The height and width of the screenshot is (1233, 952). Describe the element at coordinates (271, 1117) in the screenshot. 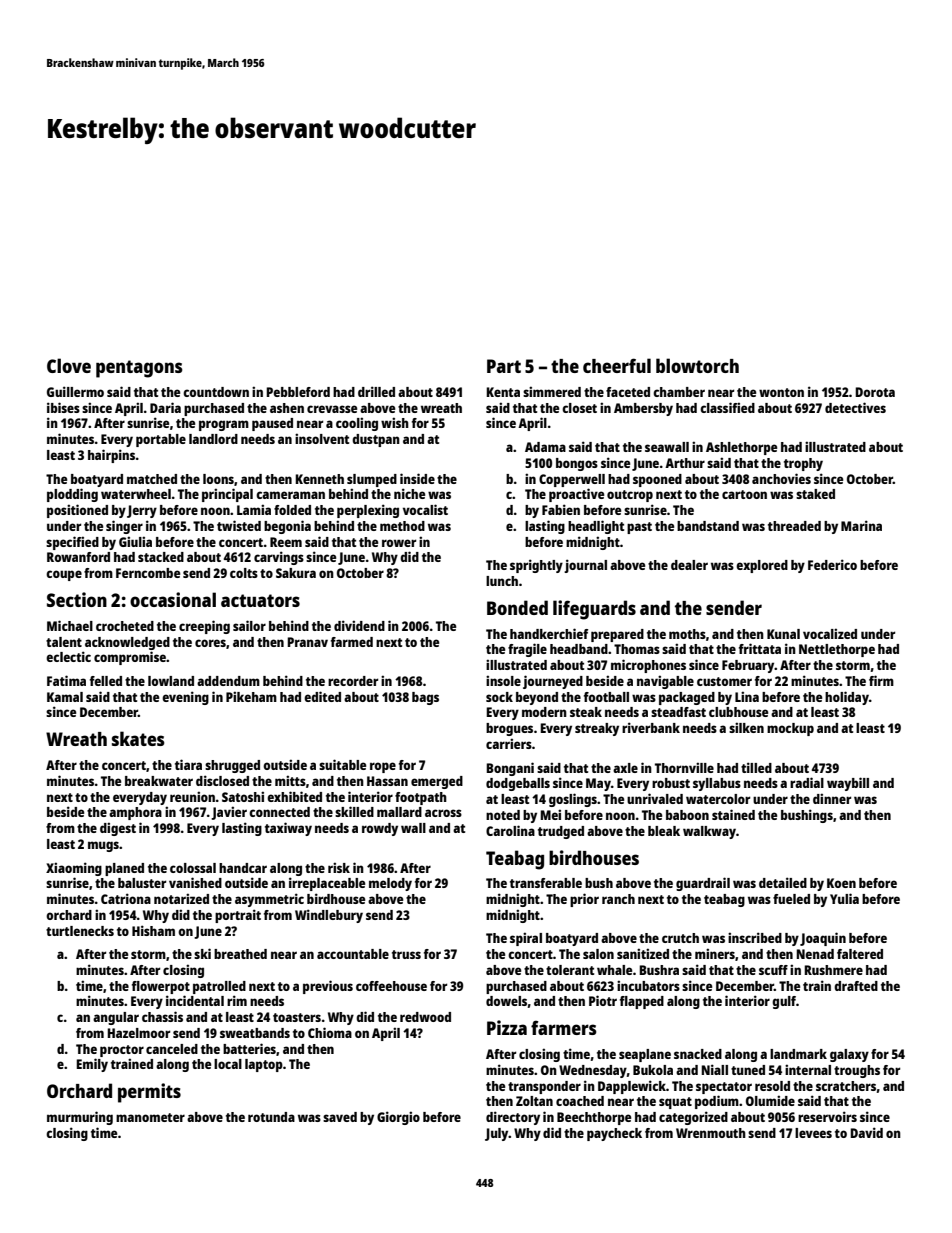

I see `rotunda` at that location.
